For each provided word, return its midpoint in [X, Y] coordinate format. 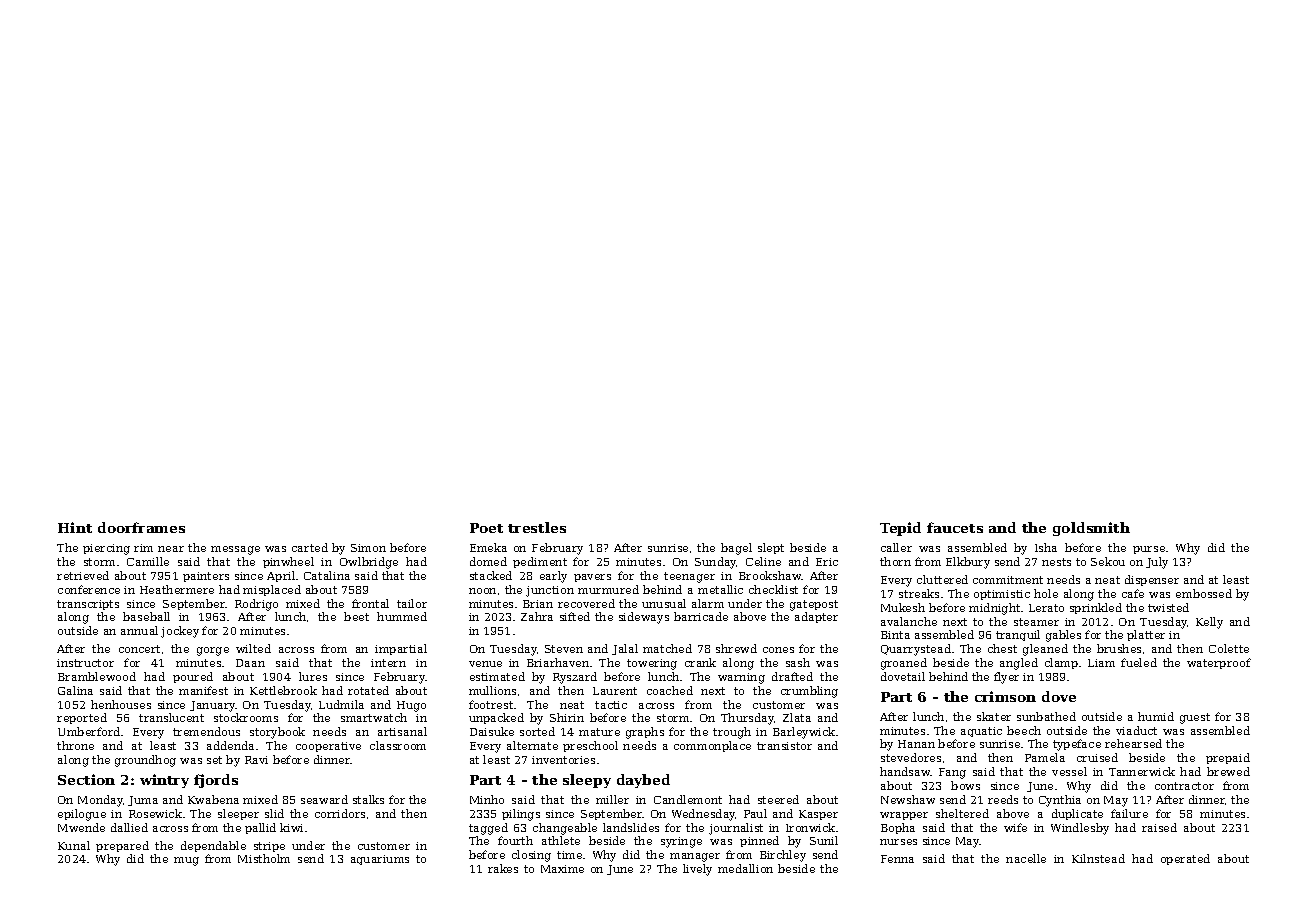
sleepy [587, 781]
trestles [537, 527]
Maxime [562, 869]
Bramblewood [97, 676]
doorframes [141, 527]
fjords [216, 781]
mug [186, 861]
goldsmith [1091, 529]
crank [700, 662]
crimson [1005, 696]
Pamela [1045, 757]
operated [1185, 859]
